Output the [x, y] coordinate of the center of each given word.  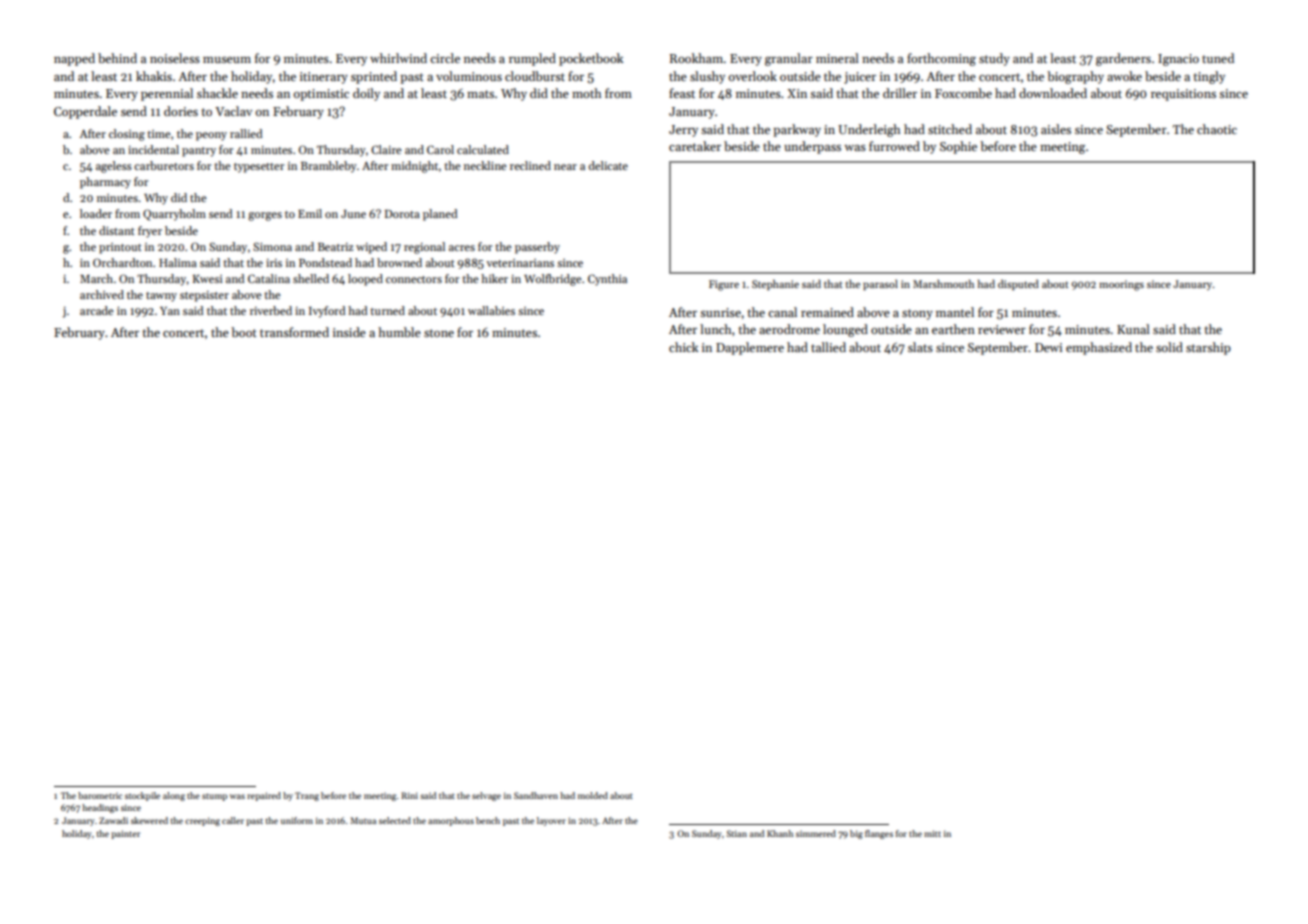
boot [244, 332]
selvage [486, 796]
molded [593, 795]
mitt [932, 833]
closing [127, 135]
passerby [537, 248]
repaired [264, 796]
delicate [608, 165]
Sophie [958, 147]
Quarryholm [174, 215]
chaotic [1217, 129]
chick [683, 347]
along [174, 796]
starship [1208, 348]
